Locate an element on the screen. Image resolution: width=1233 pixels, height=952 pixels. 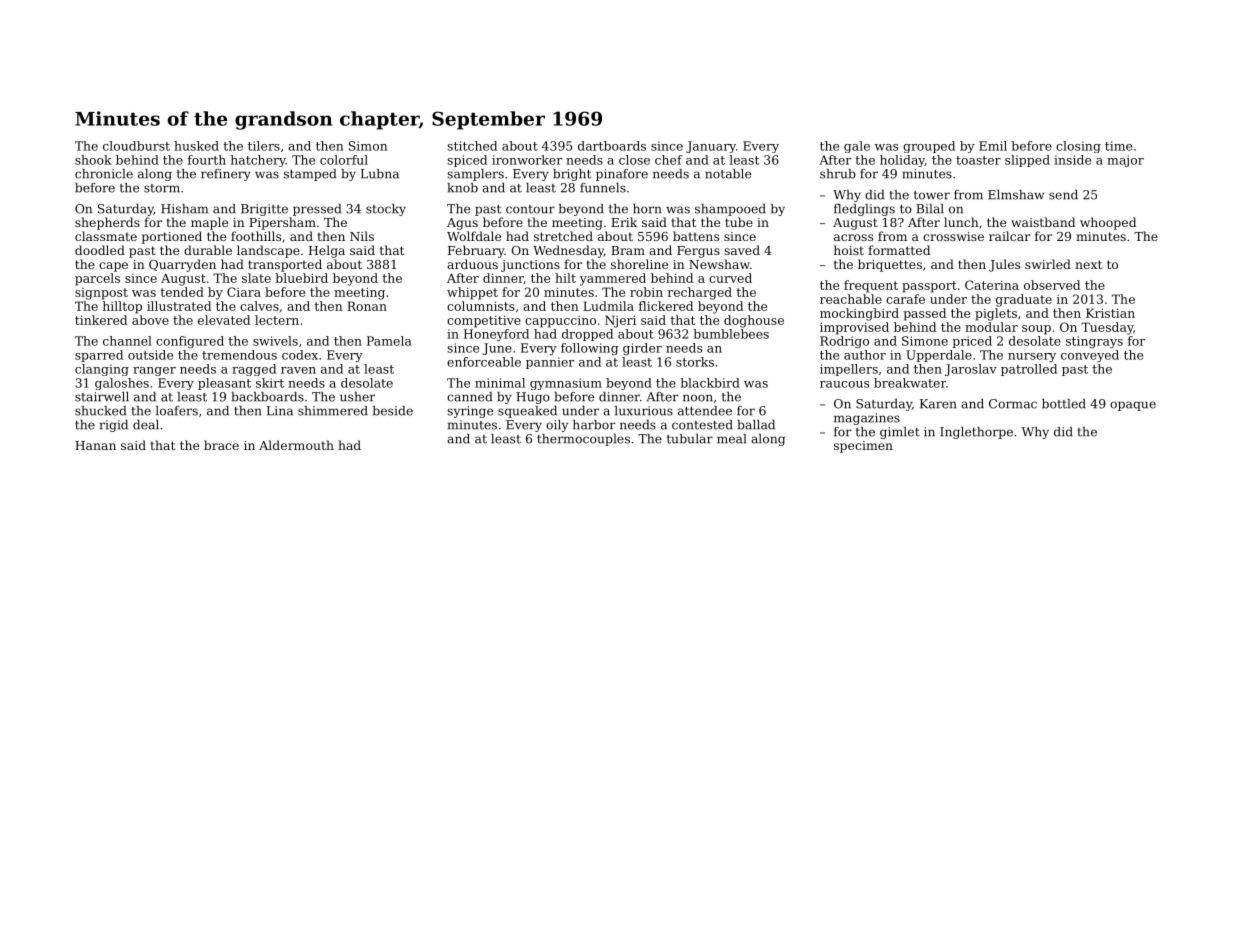
send is located at coordinates (1063, 195).
